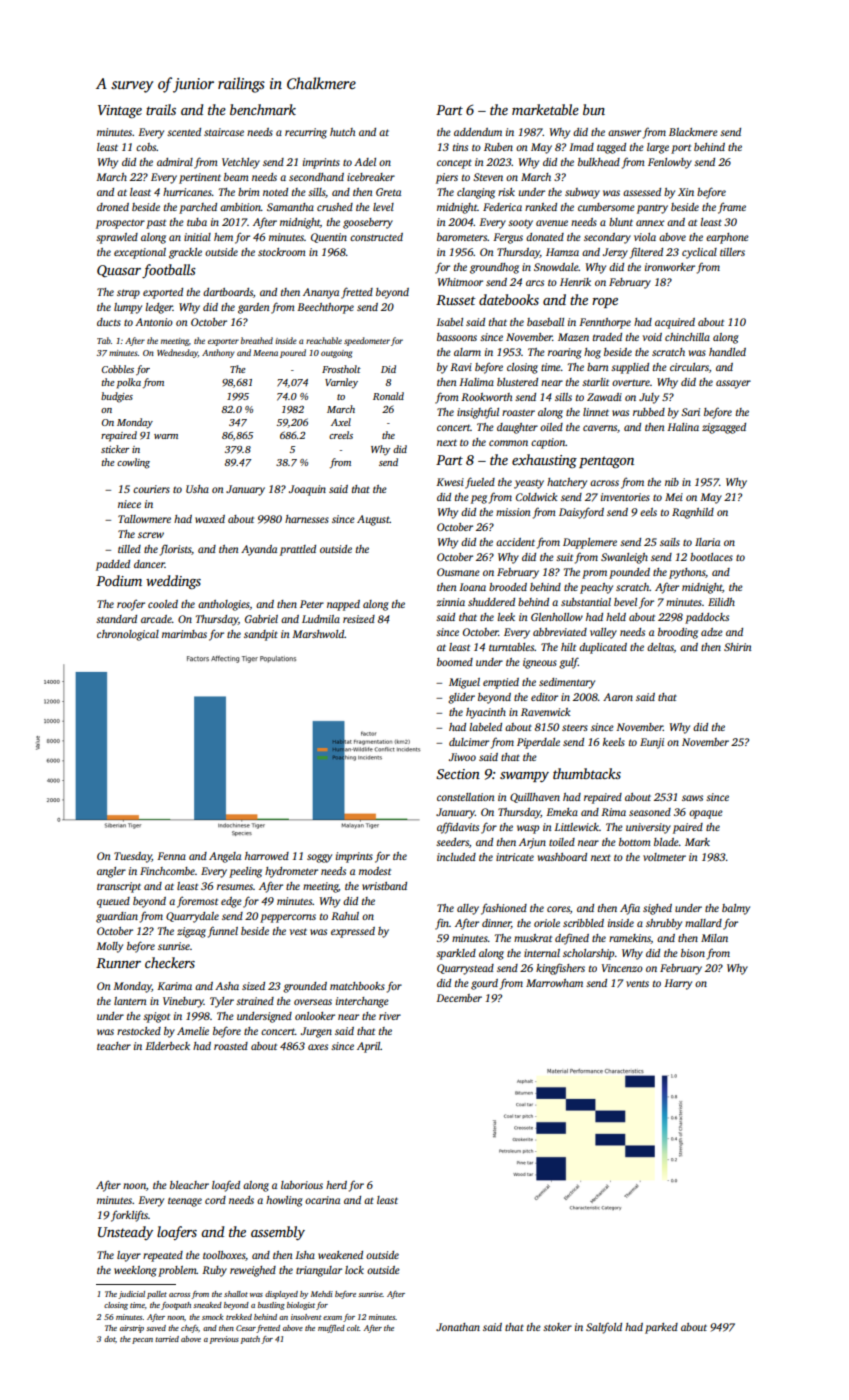  Describe the element at coordinates (388, 396) in the screenshot. I see `Ronald` at that location.
